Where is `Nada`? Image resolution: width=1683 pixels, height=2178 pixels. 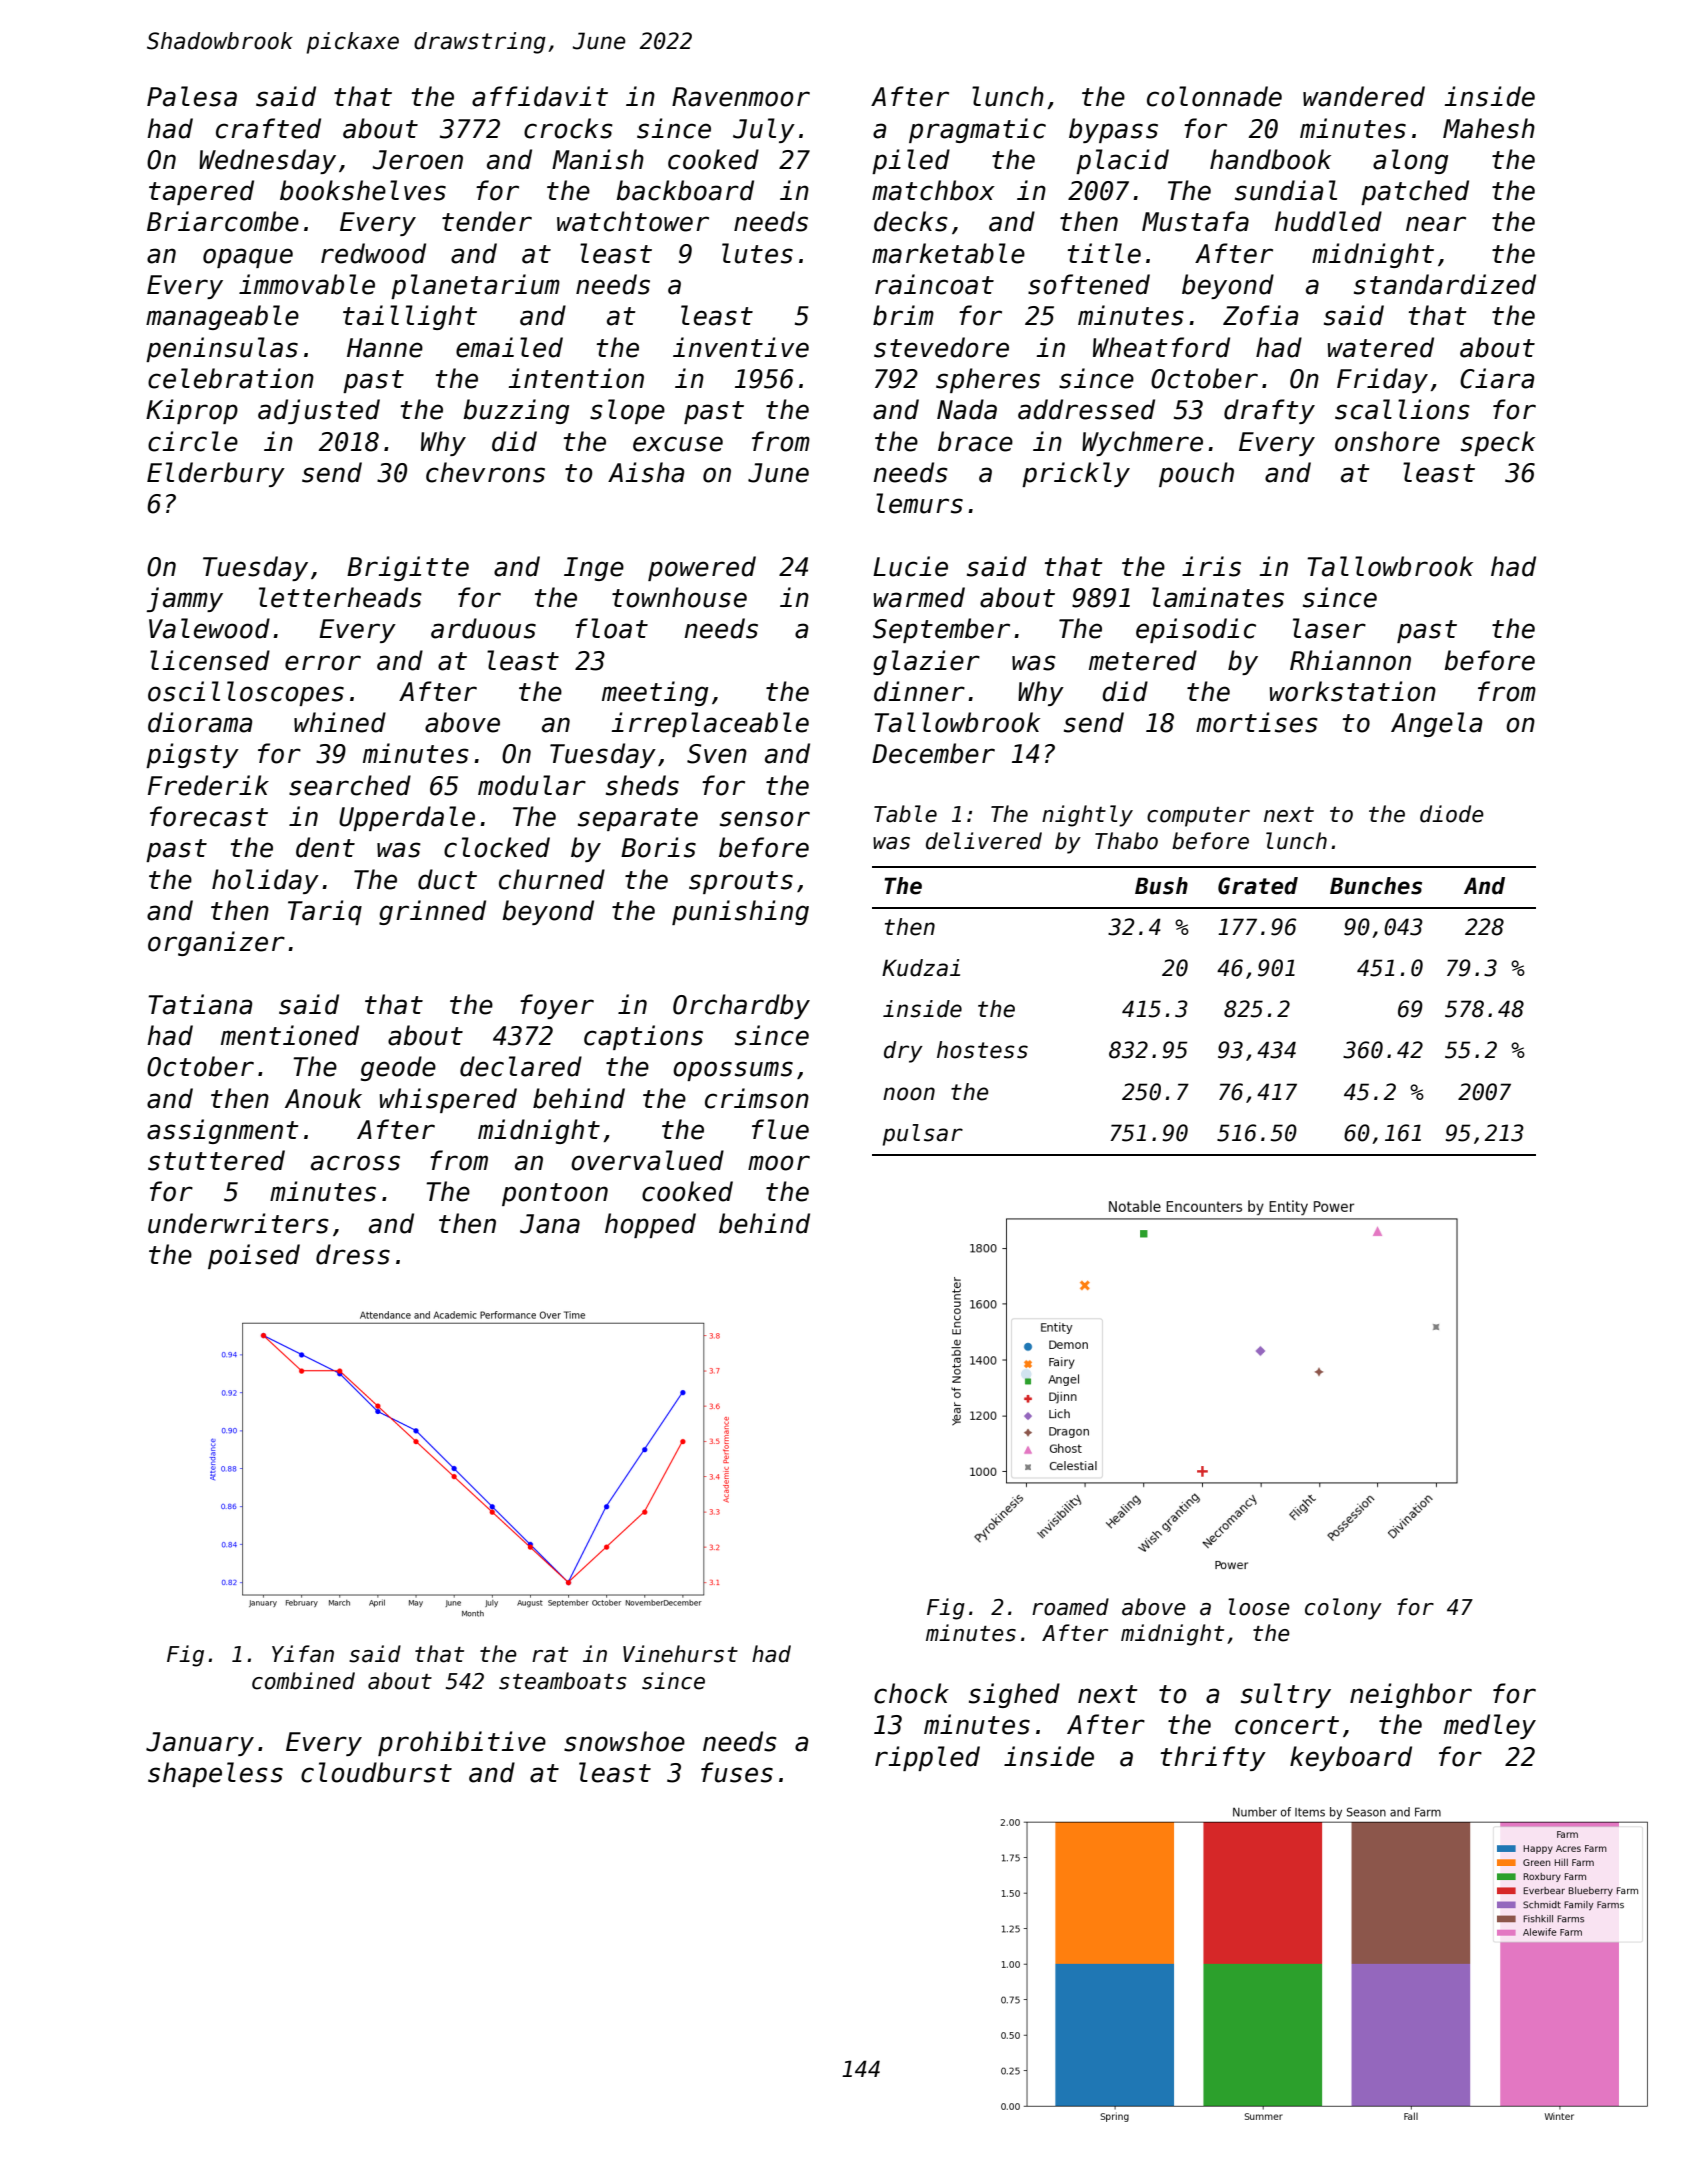 Nada is located at coordinates (967, 409).
